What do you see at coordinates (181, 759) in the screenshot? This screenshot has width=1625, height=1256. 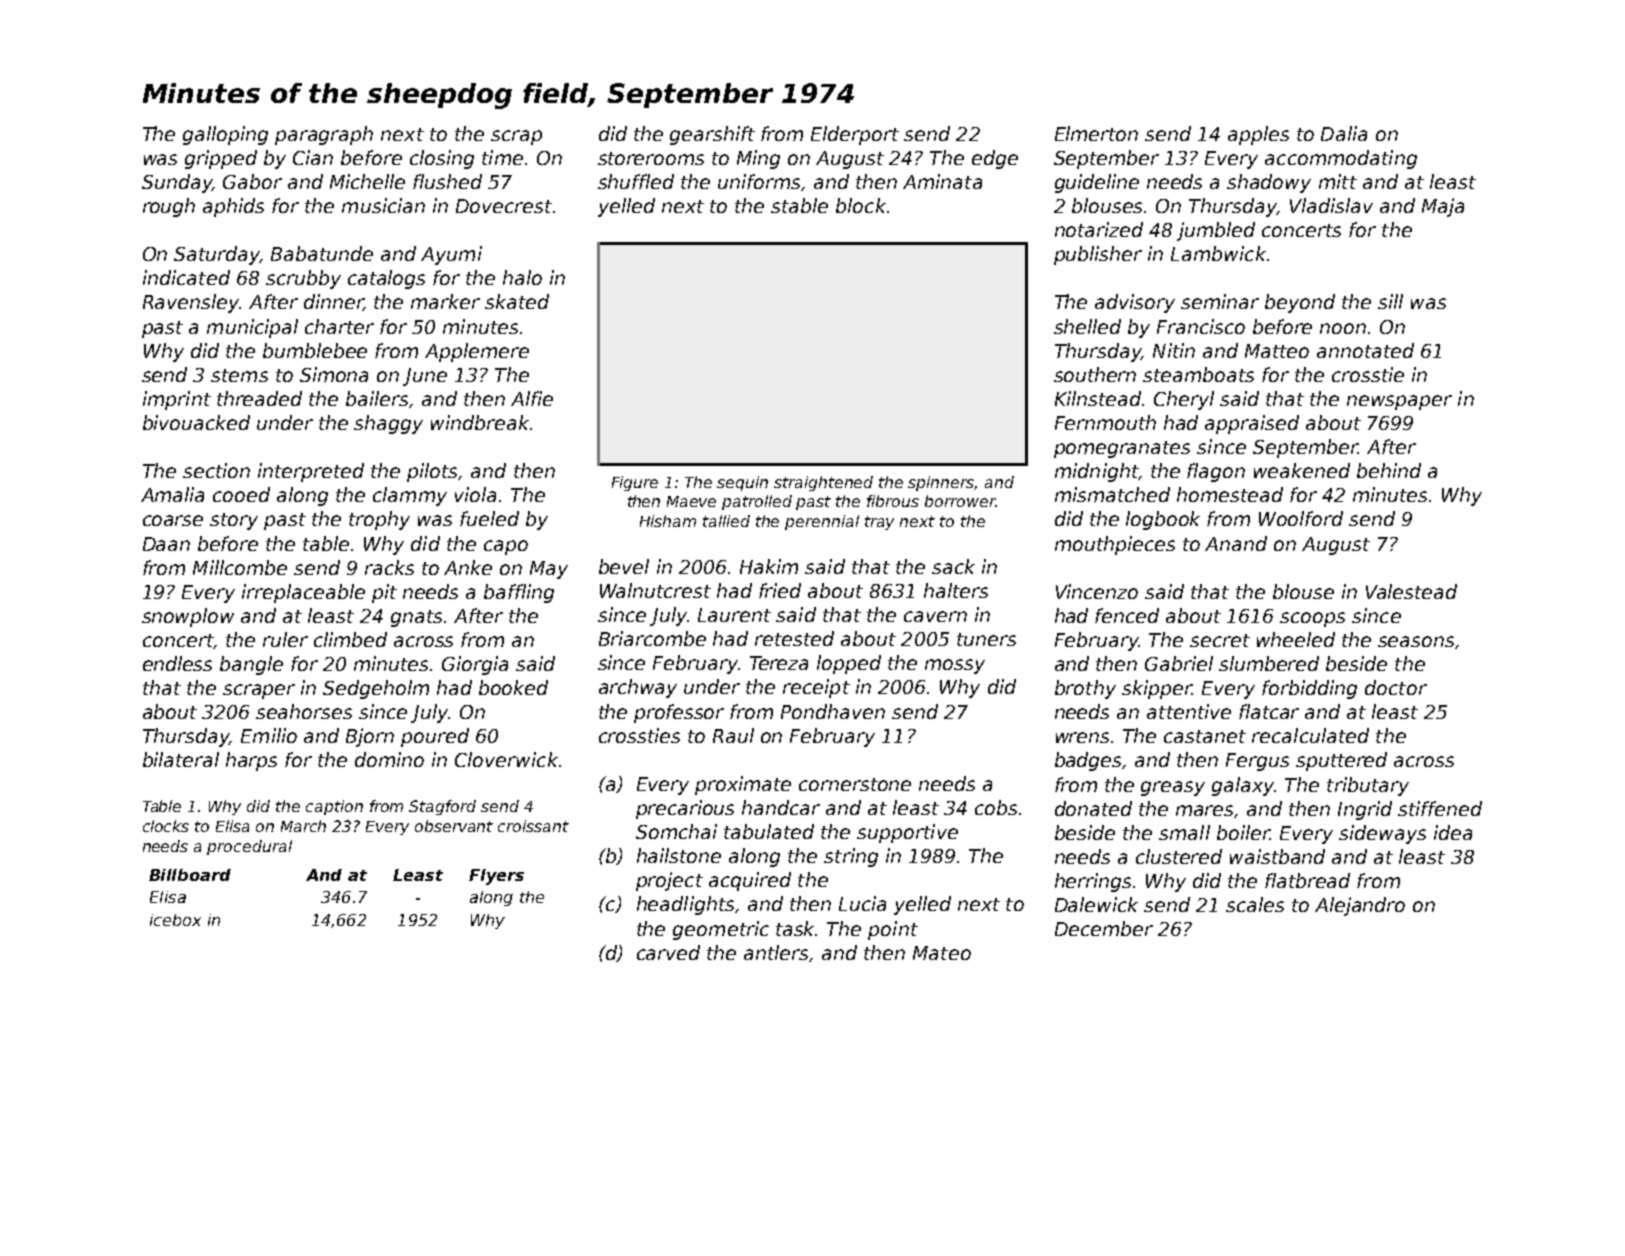 I see `bilateral` at bounding box center [181, 759].
